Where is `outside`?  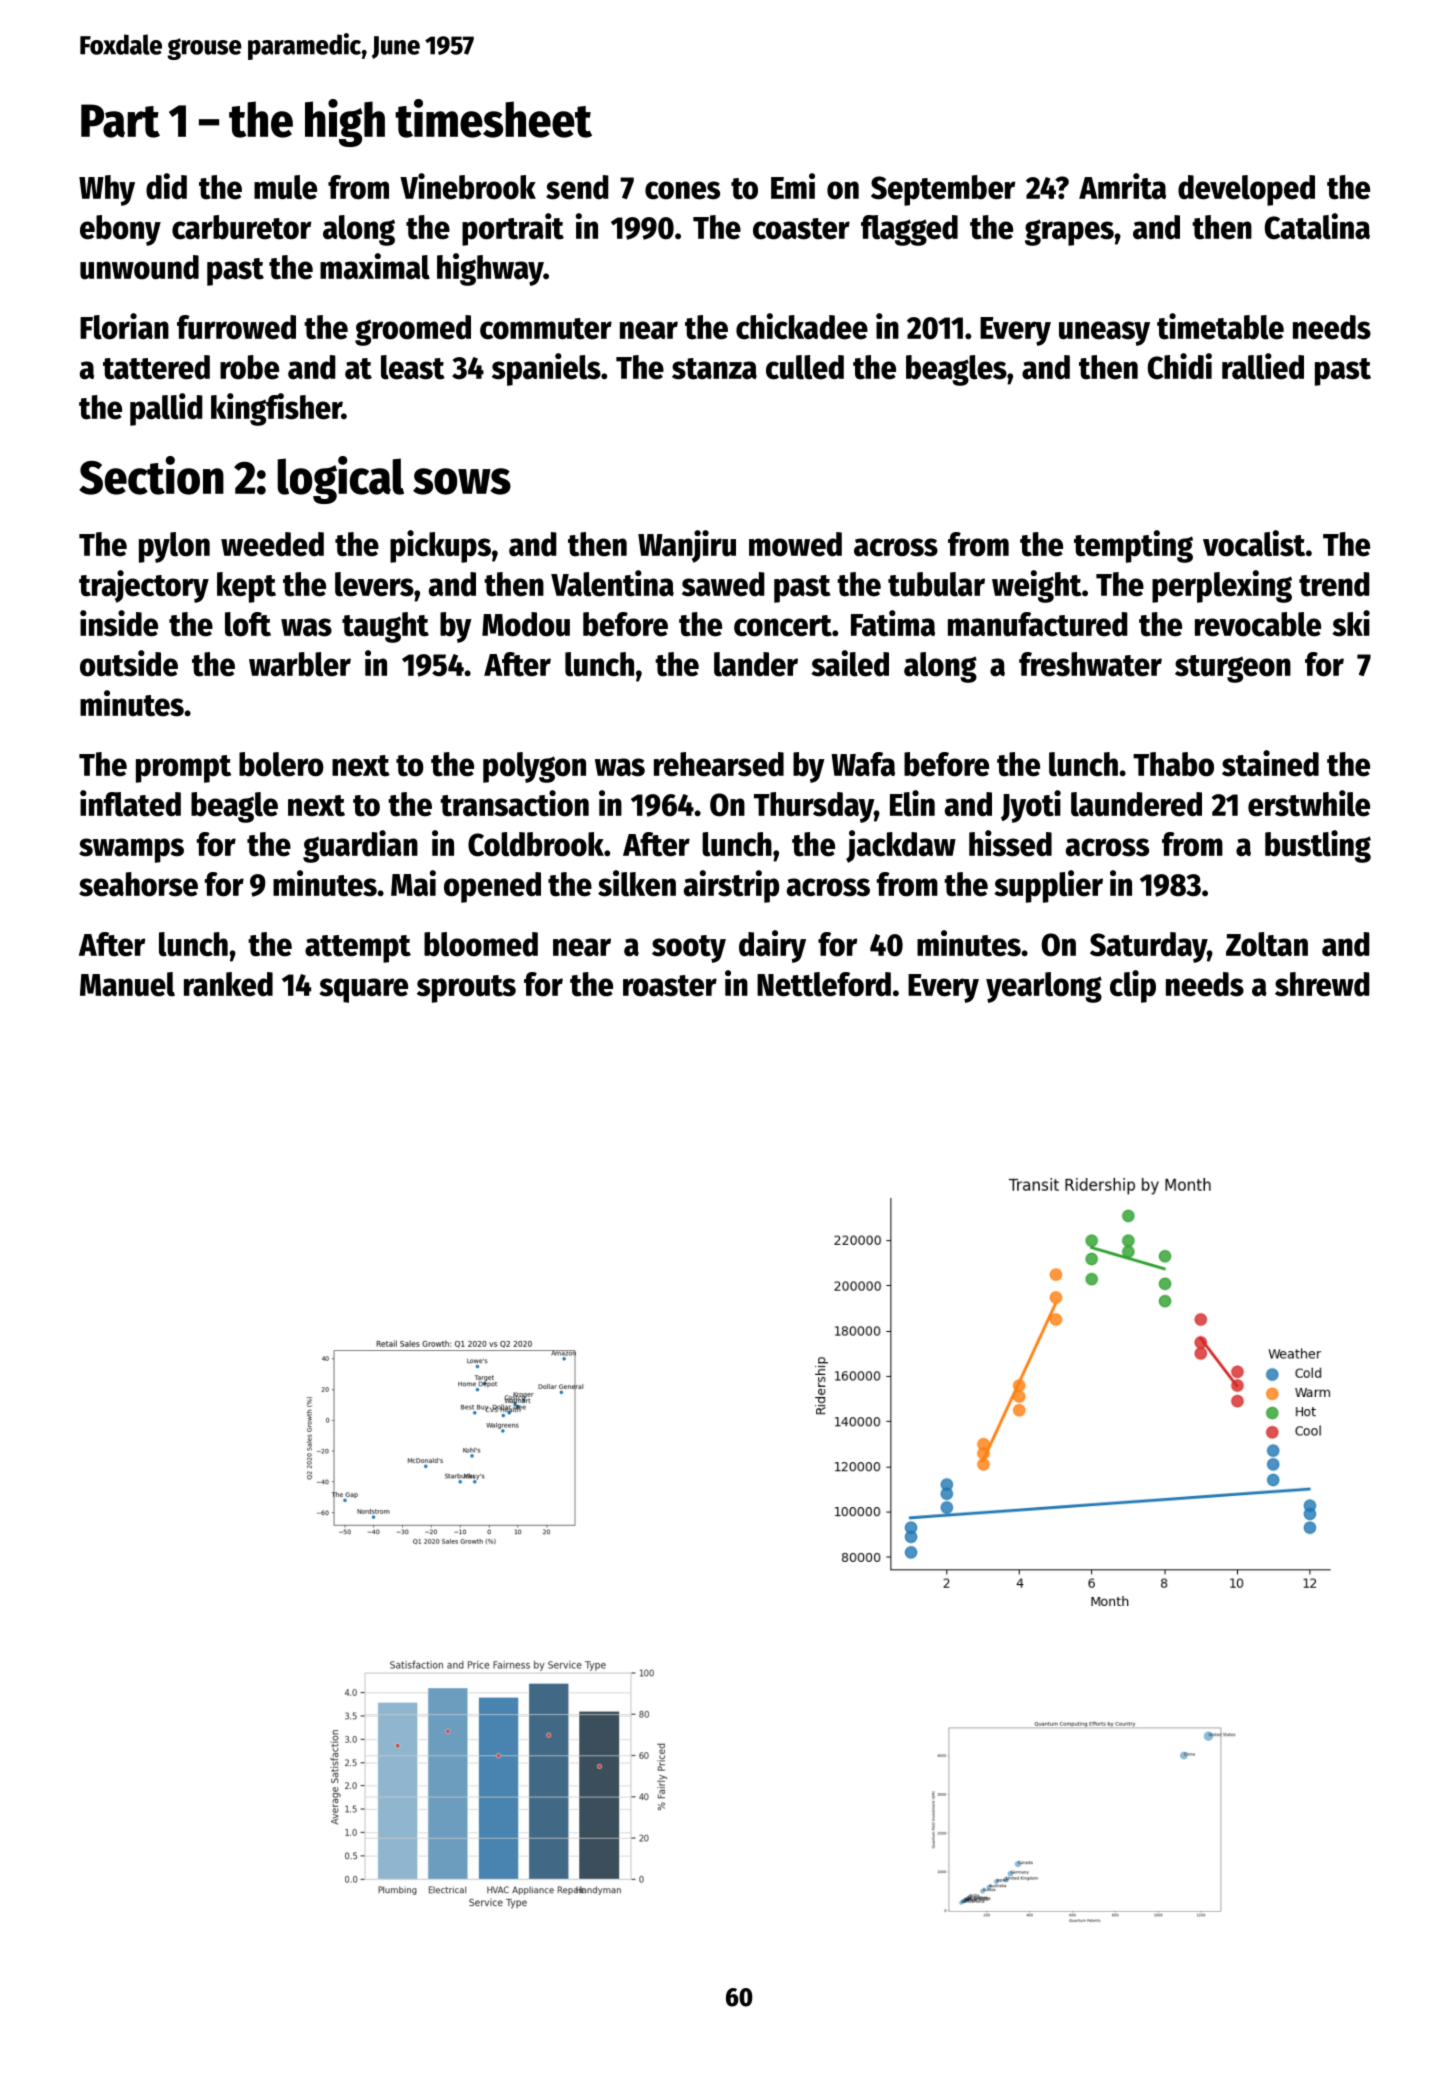 outside is located at coordinates (129, 663).
